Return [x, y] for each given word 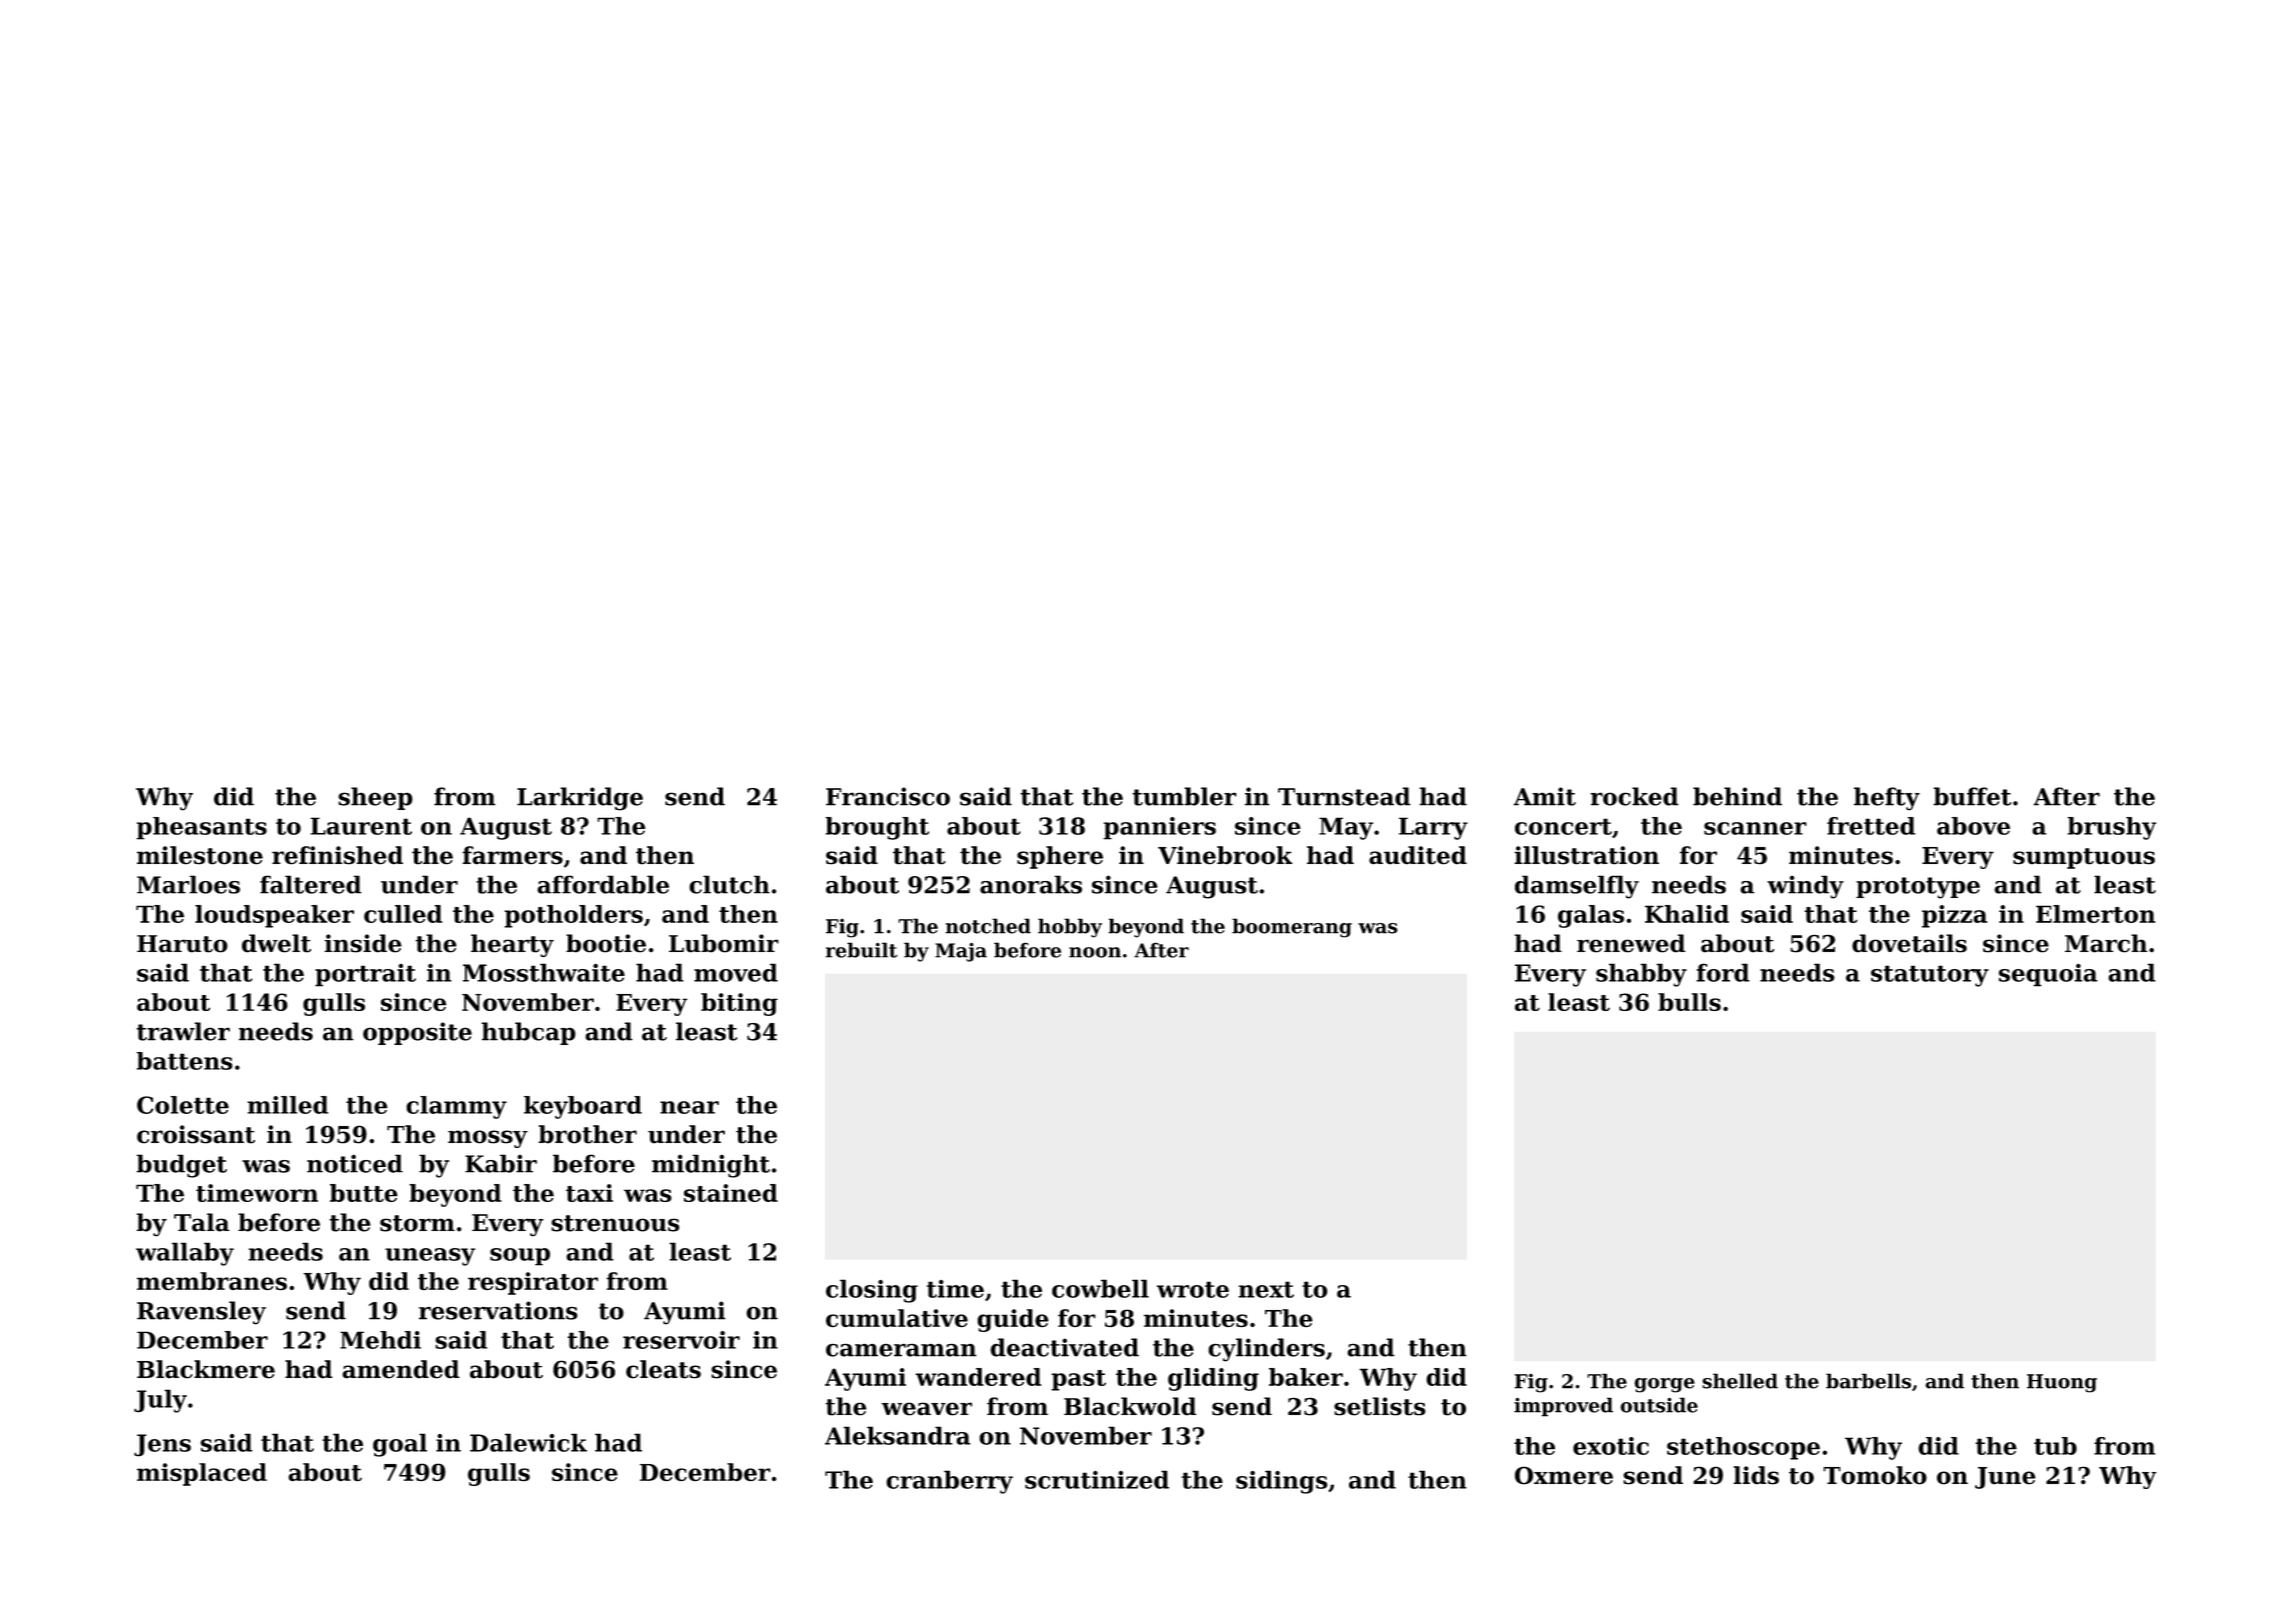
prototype [1918, 888]
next [1266, 1289]
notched [988, 926]
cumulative [897, 1318]
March [2106, 943]
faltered [311, 884]
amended [401, 1369]
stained [731, 1193]
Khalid [1687, 914]
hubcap [528, 1033]
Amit [1544, 796]
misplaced [202, 1474]
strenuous [615, 1223]
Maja [961, 952]
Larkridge [580, 799]
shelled [1740, 1381]
